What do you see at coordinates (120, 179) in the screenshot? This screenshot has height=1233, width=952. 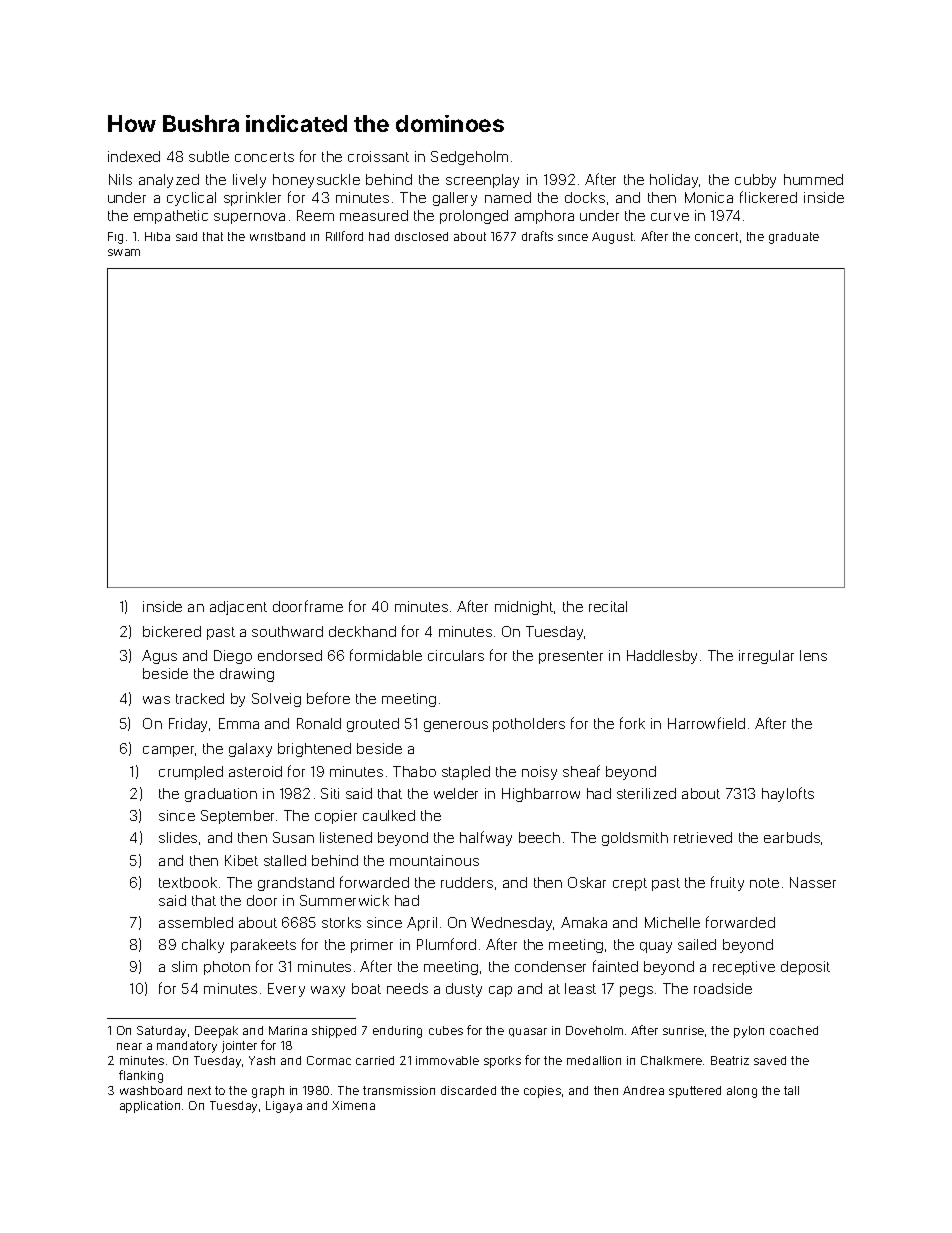 I see `Nils` at bounding box center [120, 179].
